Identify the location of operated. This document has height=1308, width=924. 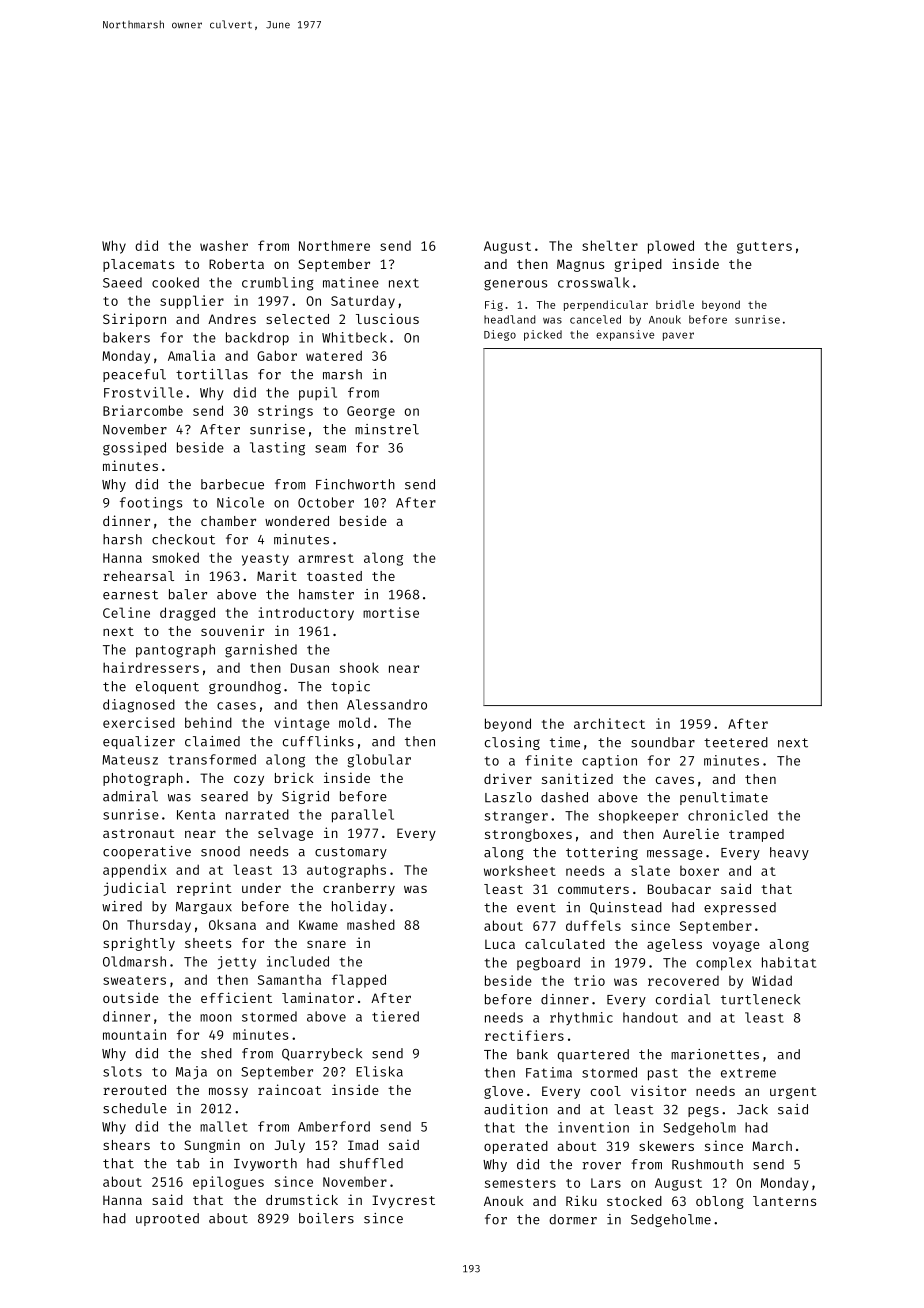
(516, 1147).
